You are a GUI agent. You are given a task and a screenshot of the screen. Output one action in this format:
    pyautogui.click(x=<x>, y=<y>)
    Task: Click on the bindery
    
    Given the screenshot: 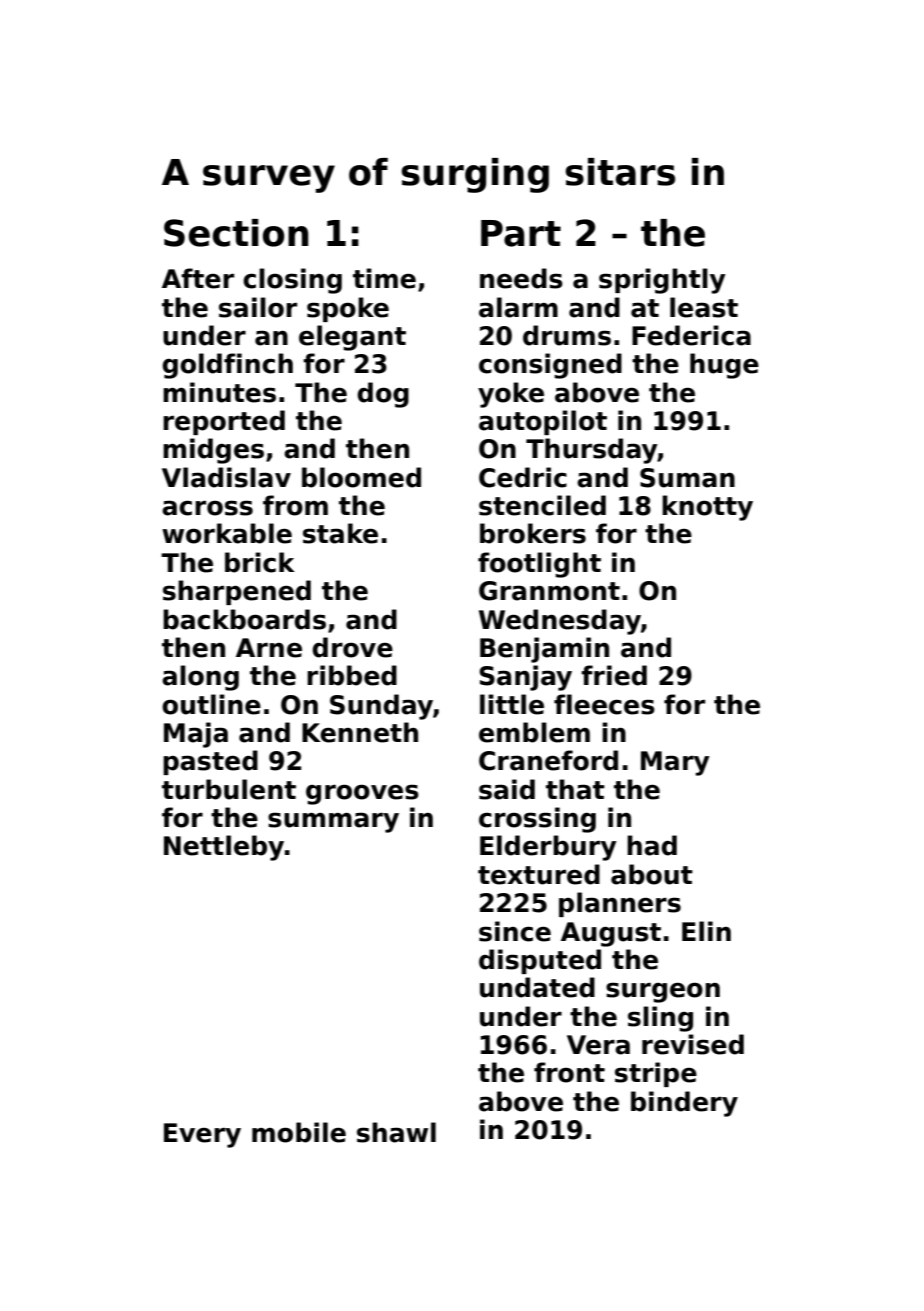 What is the action you would take?
    pyautogui.click(x=684, y=1104)
